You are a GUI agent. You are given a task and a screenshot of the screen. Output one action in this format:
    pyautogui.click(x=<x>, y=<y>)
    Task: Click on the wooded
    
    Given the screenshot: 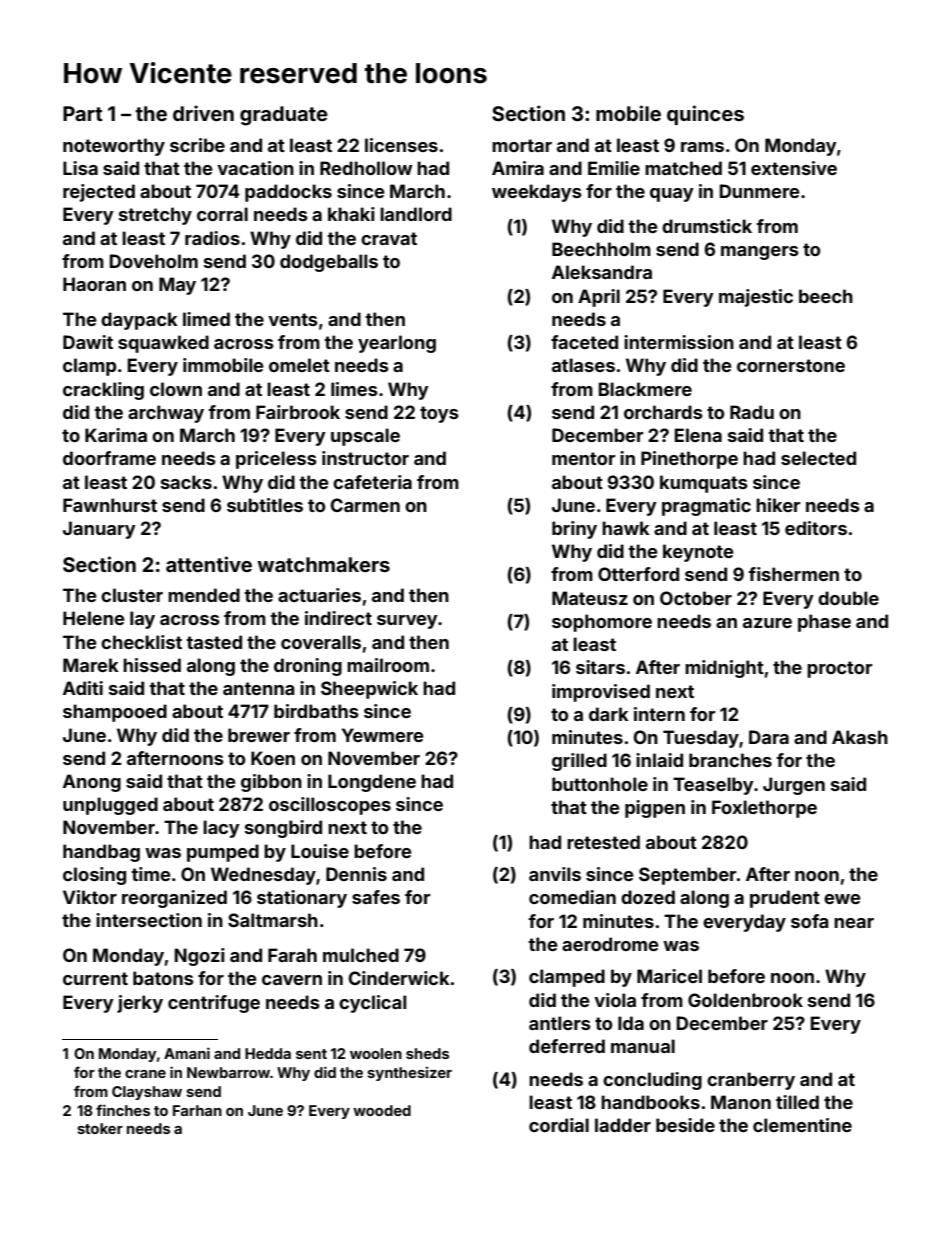 What is the action you would take?
    pyautogui.click(x=382, y=1110)
